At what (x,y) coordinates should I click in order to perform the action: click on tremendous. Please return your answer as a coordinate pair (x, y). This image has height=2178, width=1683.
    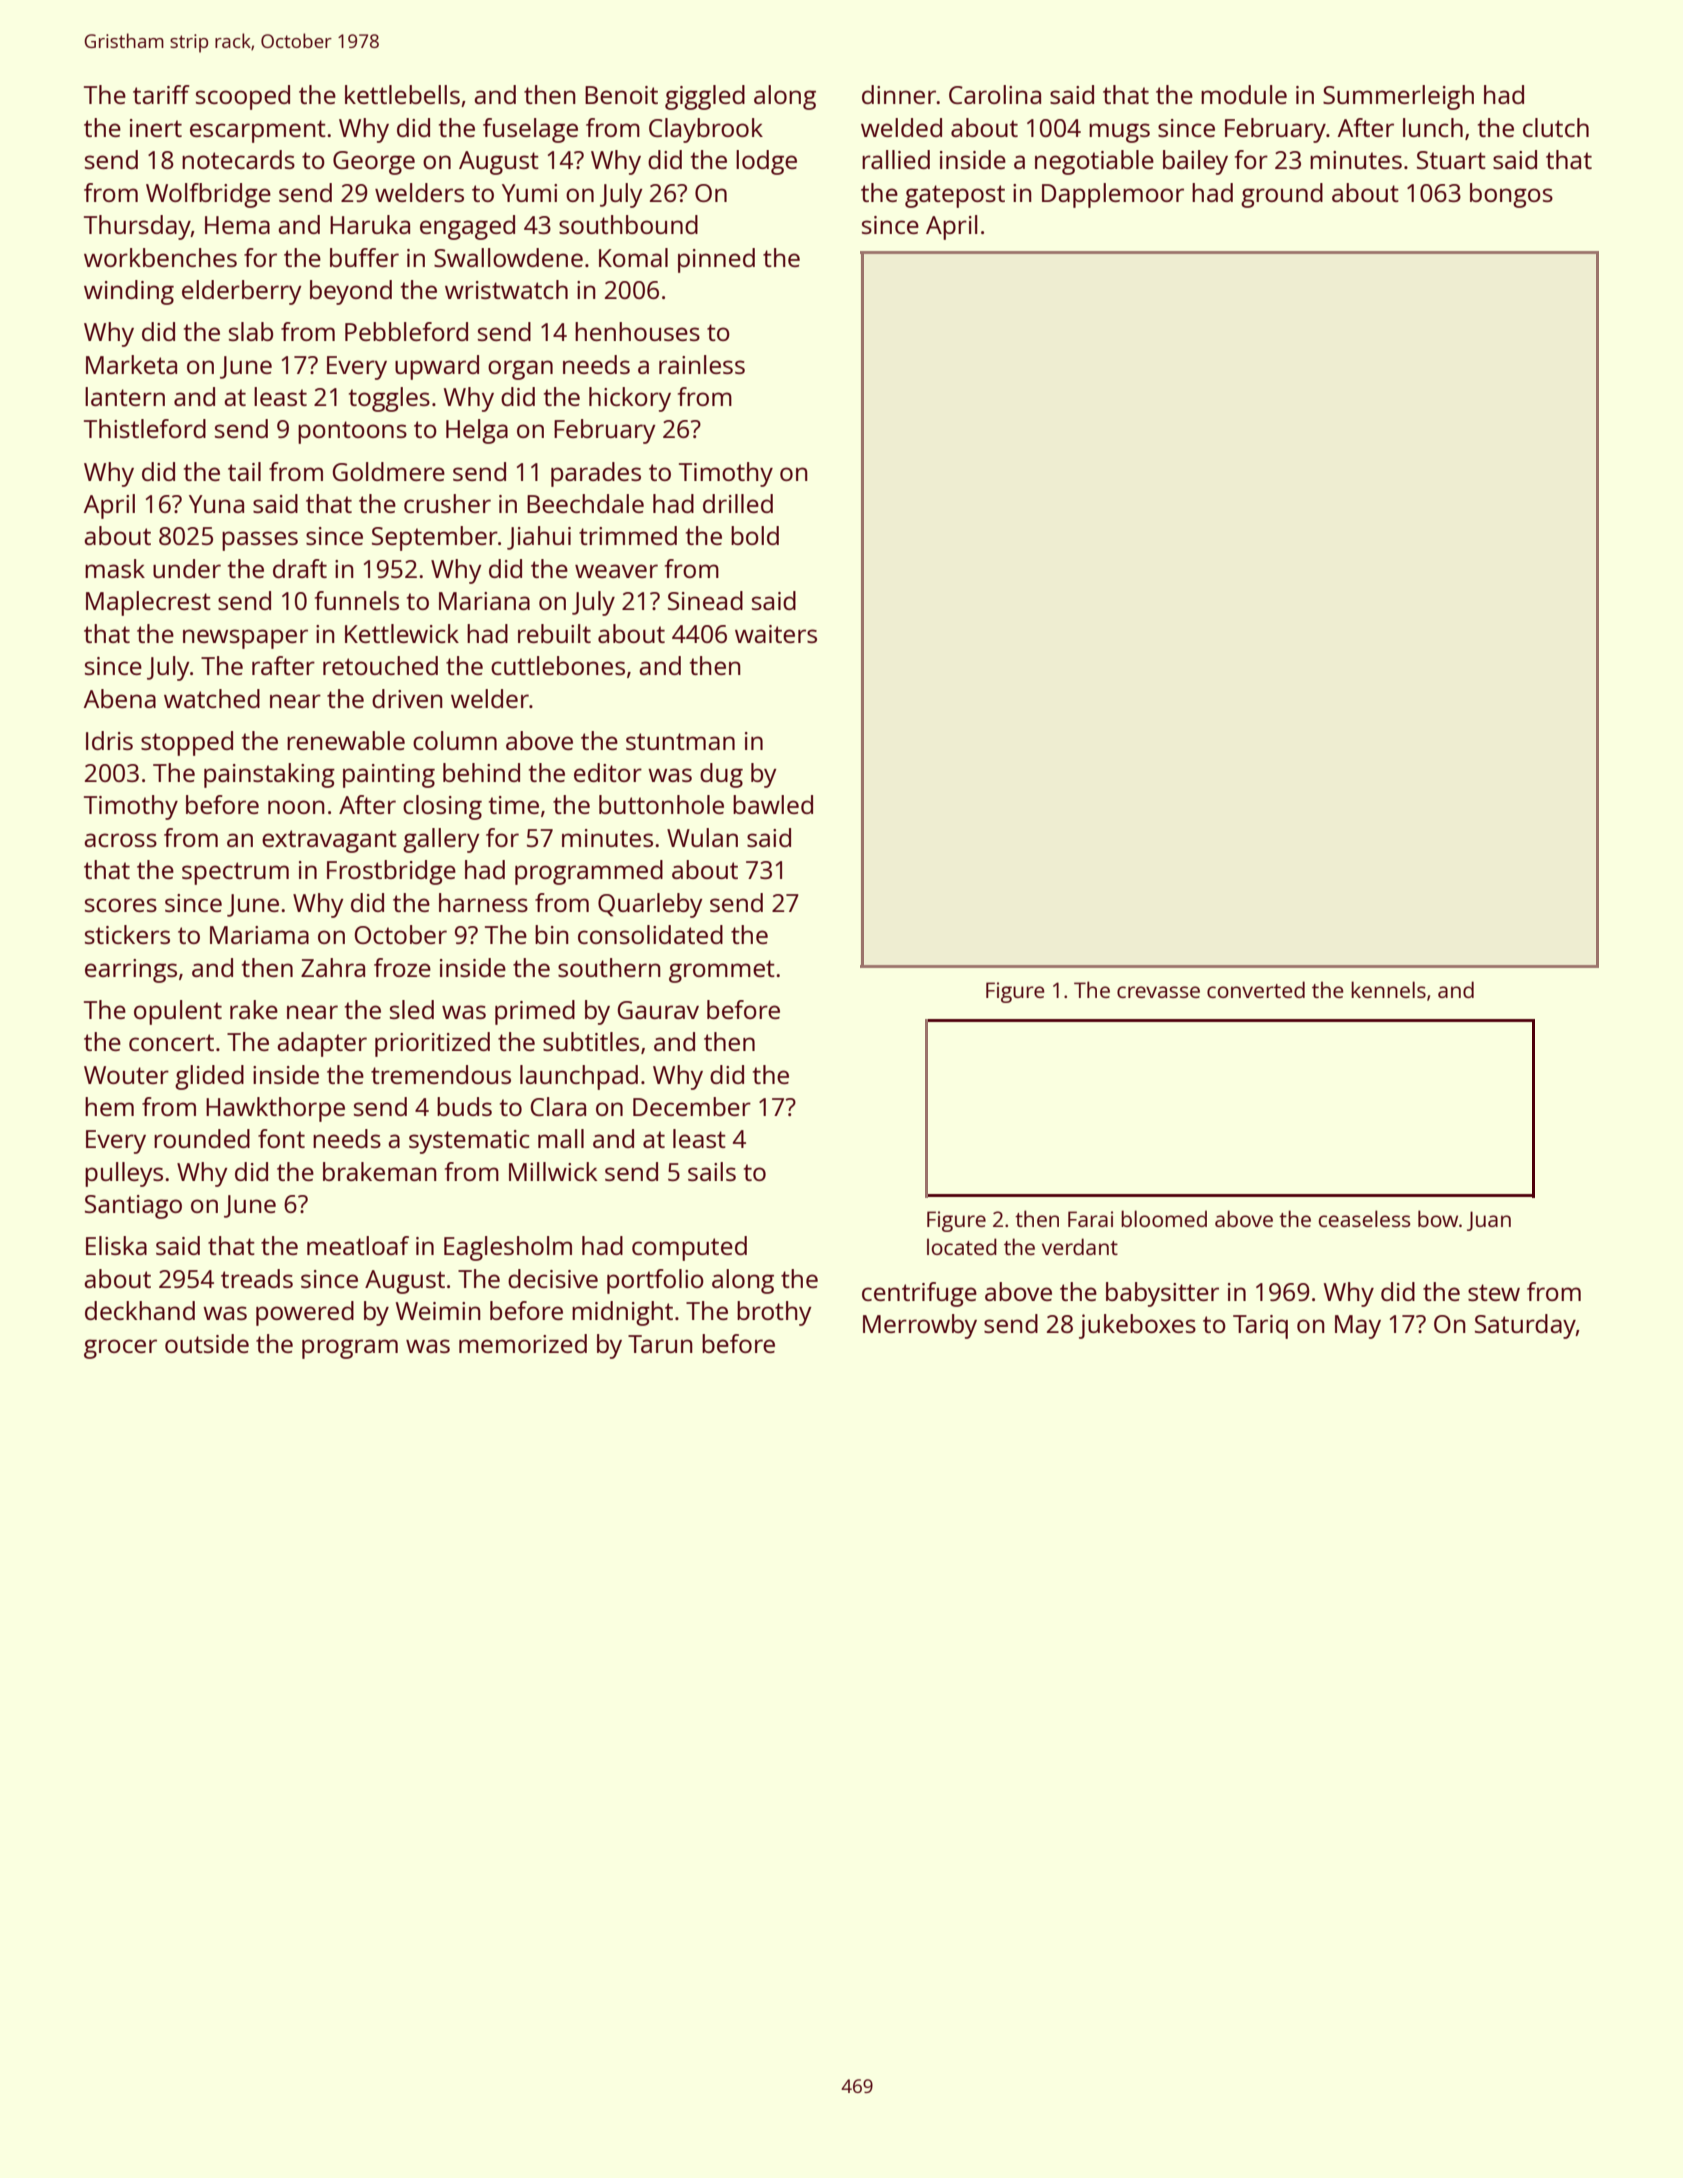
    Looking at the image, I should click on (441, 1074).
